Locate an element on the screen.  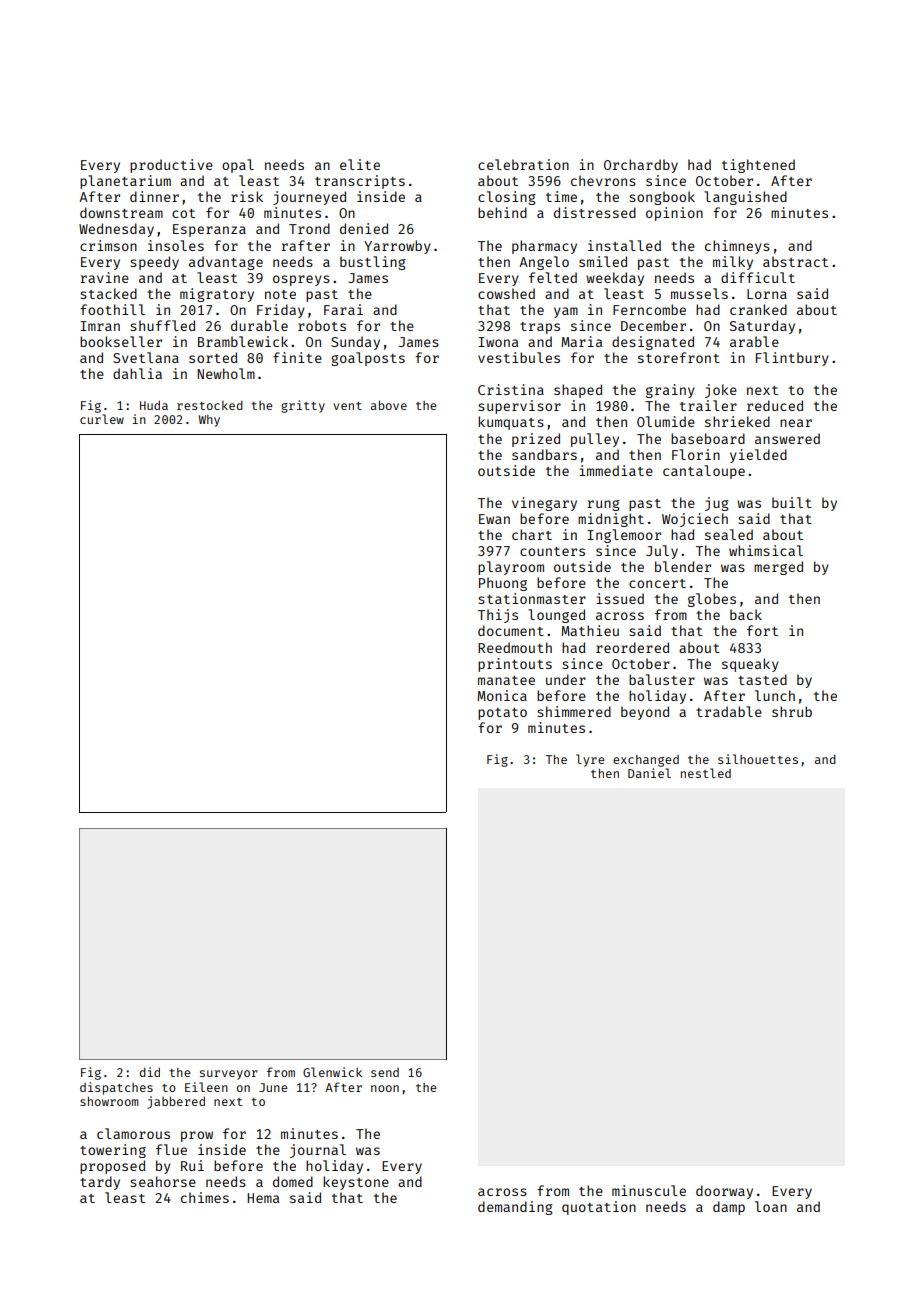
Yarrowby is located at coordinates (397, 247).
